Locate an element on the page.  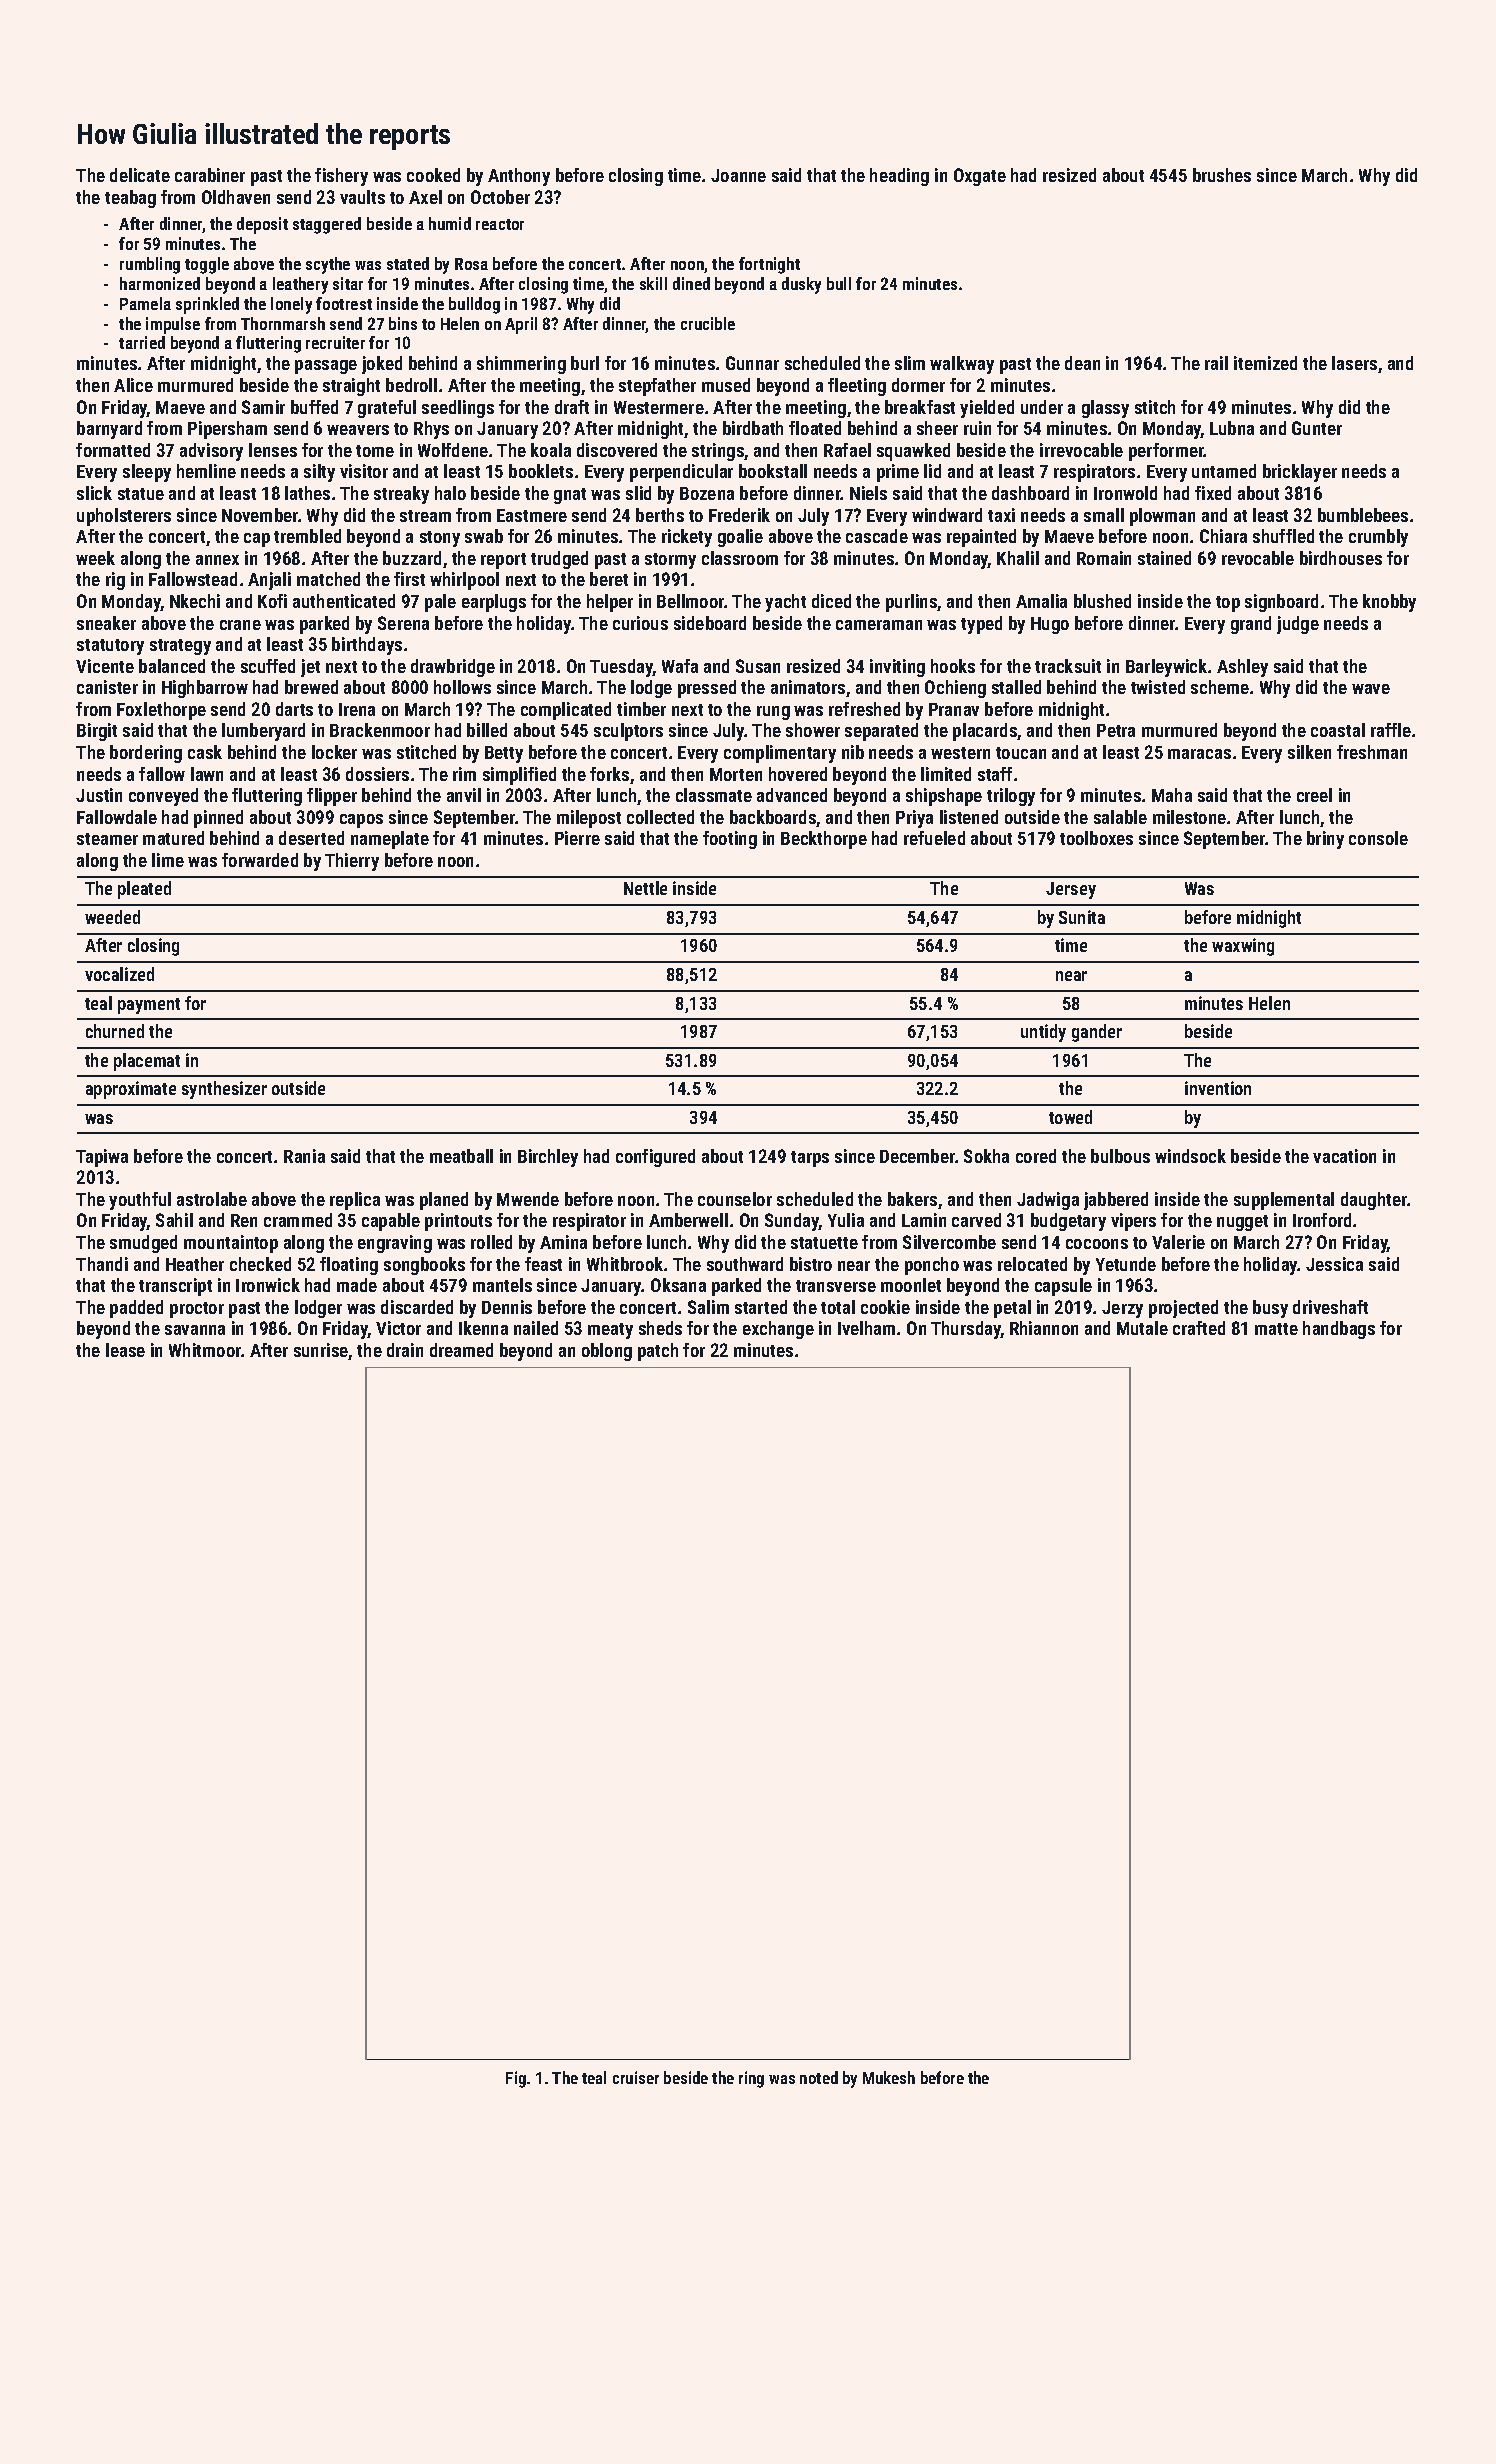
fortnight is located at coordinates (769, 265).
